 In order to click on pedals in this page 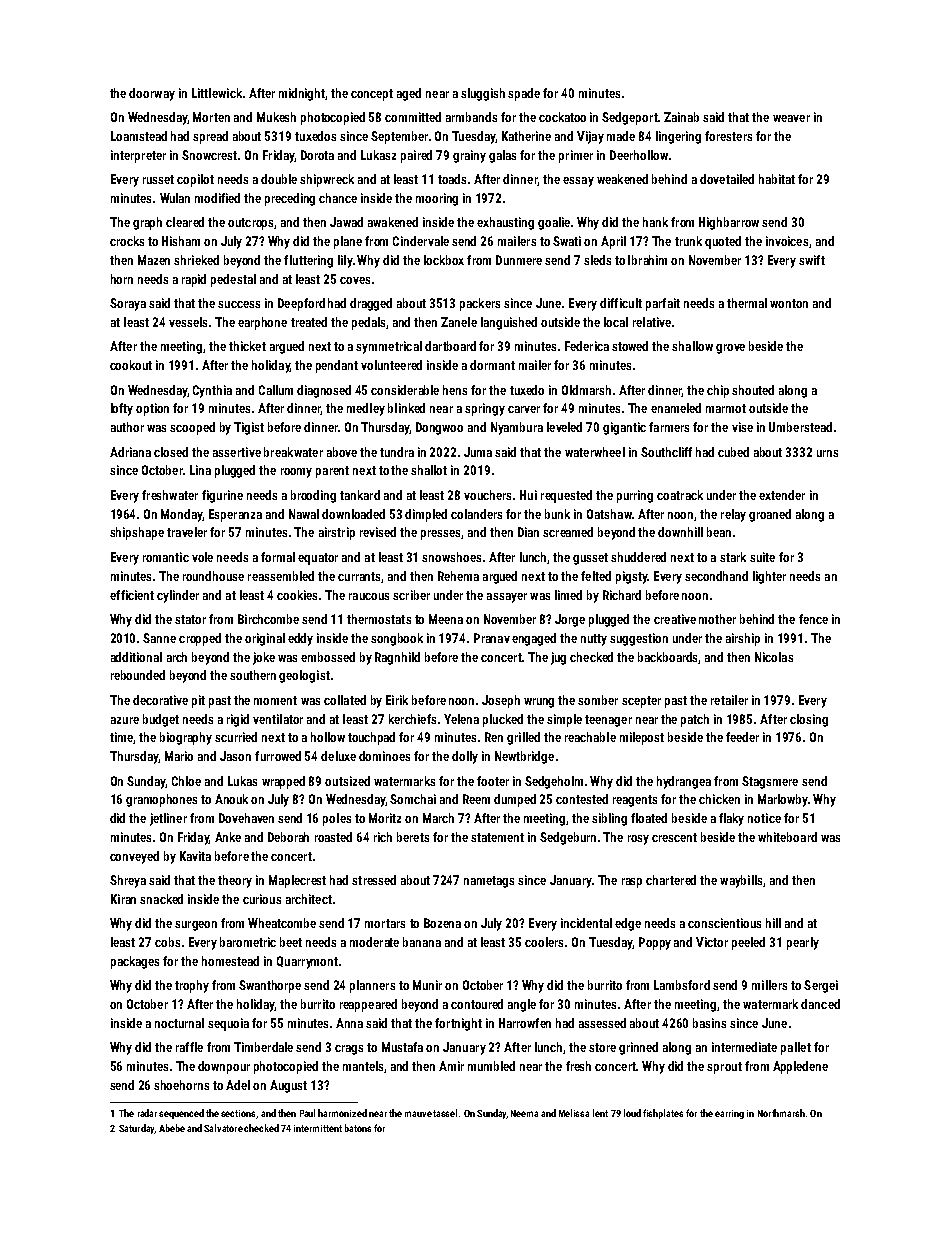, I will do `click(368, 323)`.
